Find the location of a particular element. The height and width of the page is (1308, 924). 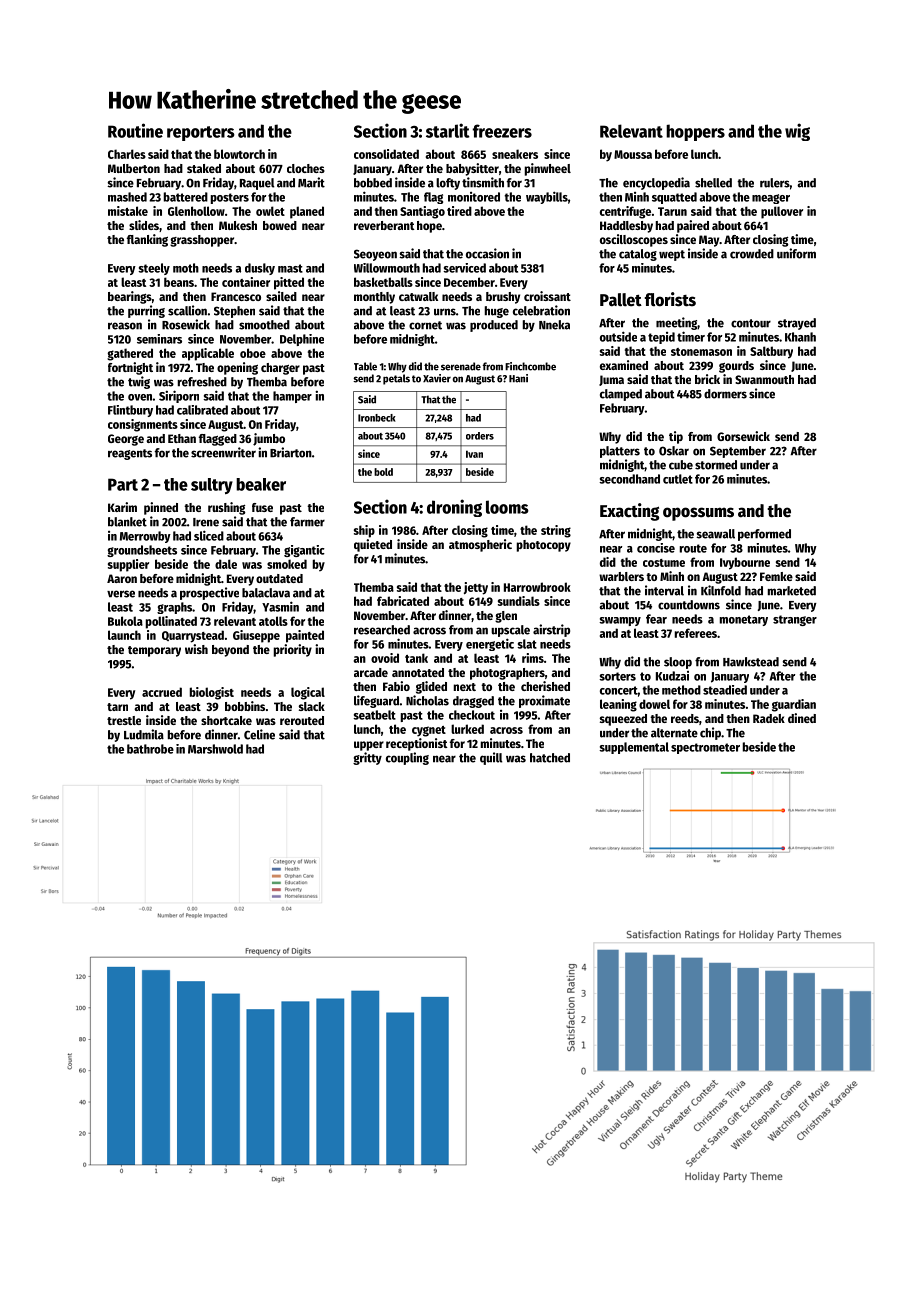

hoppers is located at coordinates (695, 132).
